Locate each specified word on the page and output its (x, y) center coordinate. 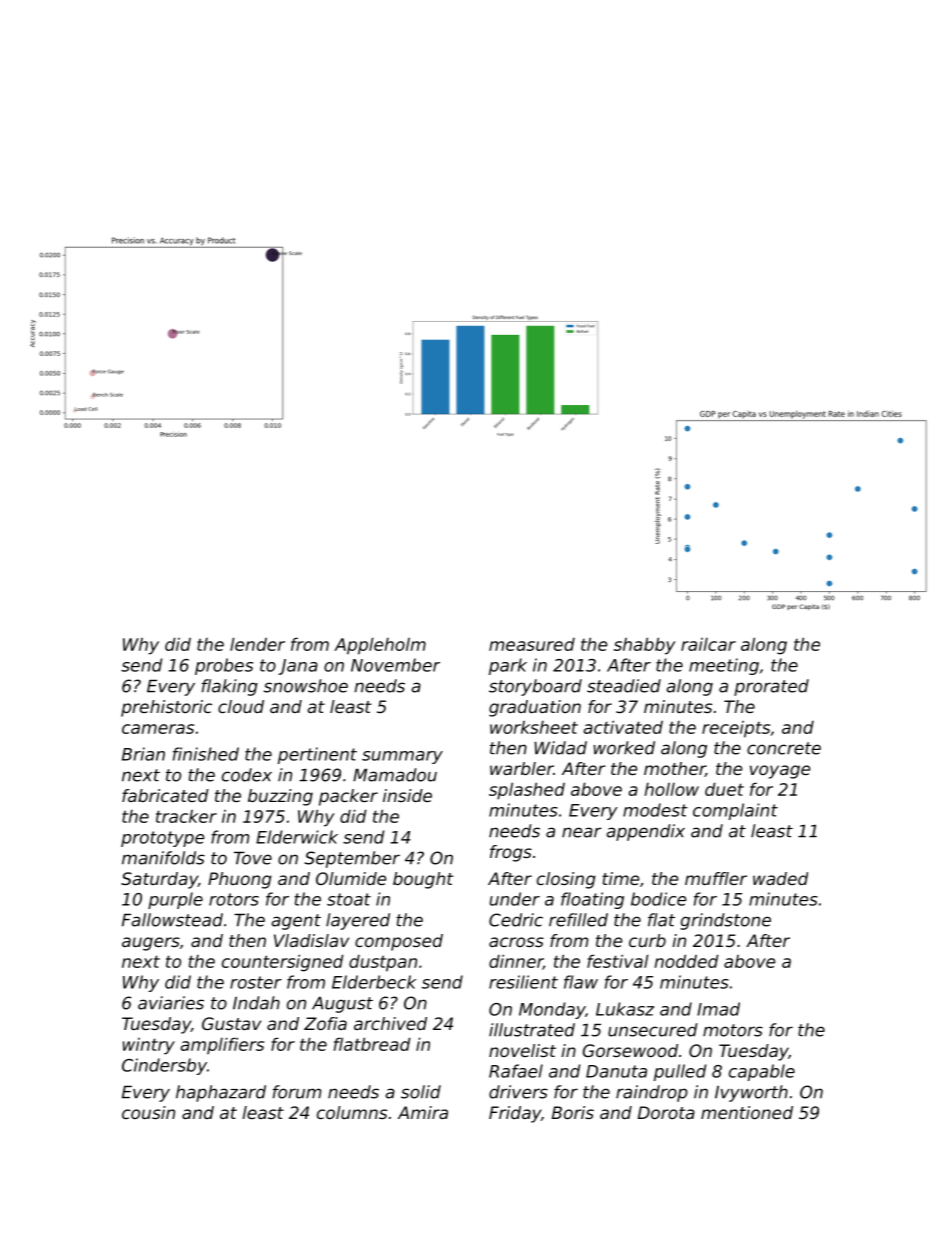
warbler (521, 768)
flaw (581, 982)
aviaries (171, 1003)
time (620, 878)
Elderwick (297, 837)
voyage (780, 772)
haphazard (221, 1093)
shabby (644, 646)
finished (206, 754)
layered (358, 921)
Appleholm (380, 646)
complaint (735, 811)
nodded (686, 961)
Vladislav (311, 940)
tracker (186, 816)
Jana (298, 667)
